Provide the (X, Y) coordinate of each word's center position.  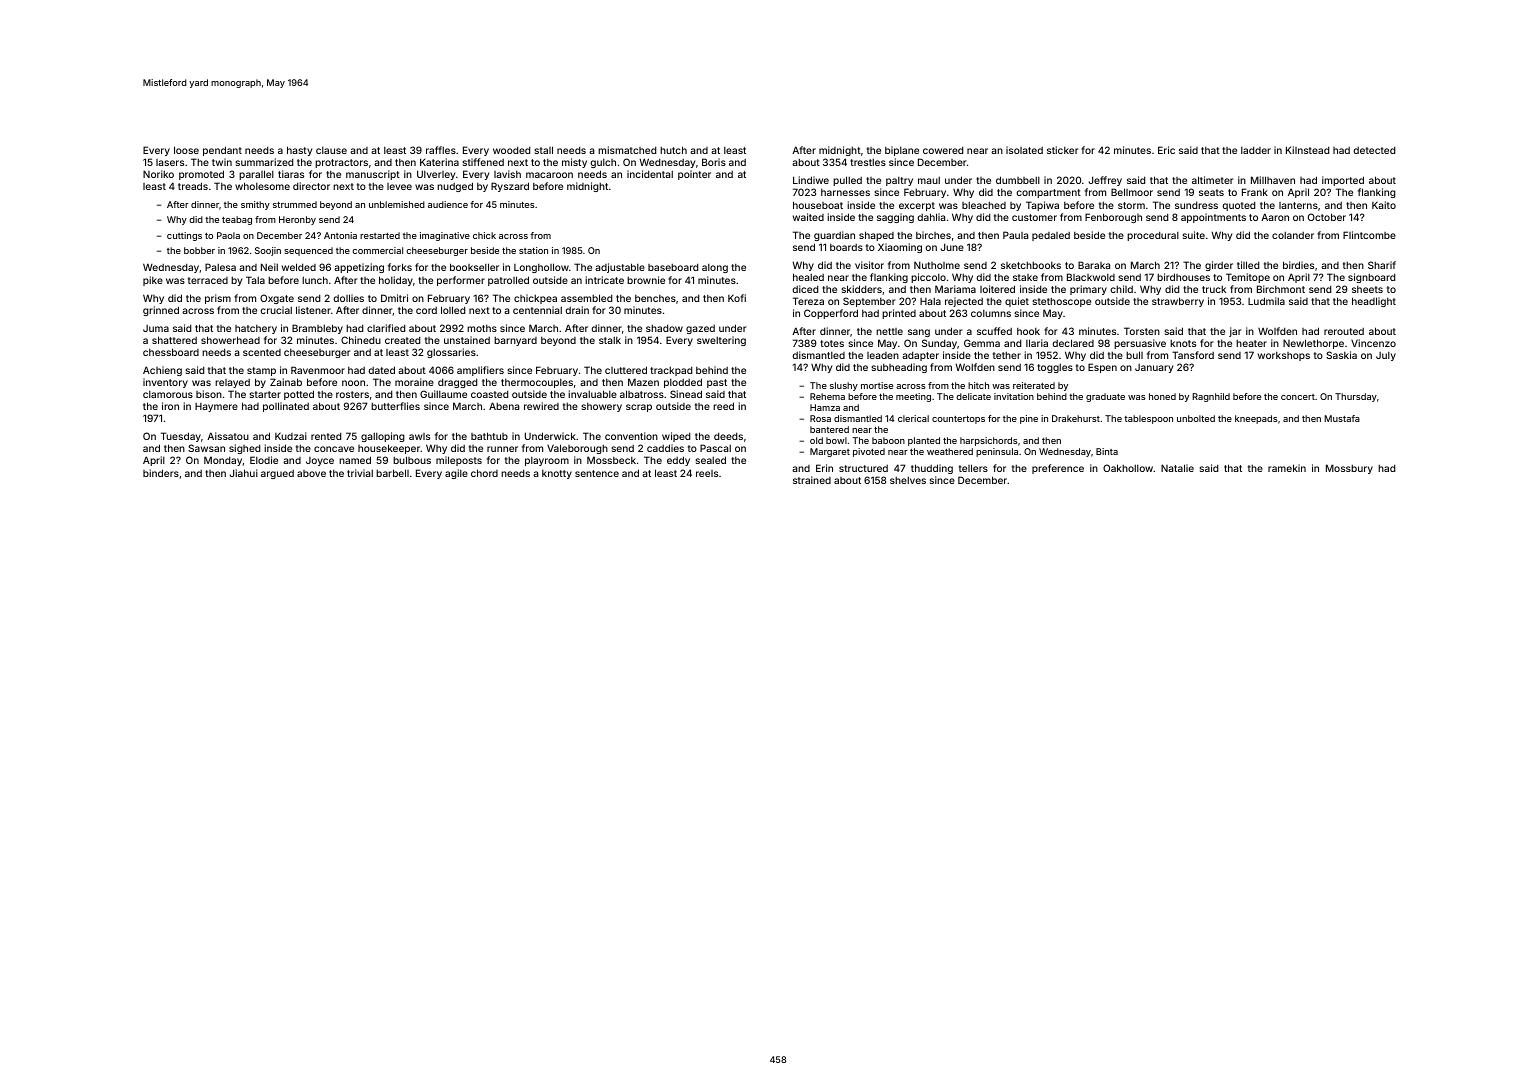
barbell (392, 473)
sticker (1062, 150)
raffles (441, 150)
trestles (868, 162)
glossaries (451, 353)
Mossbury (1349, 469)
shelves (908, 480)
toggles (1055, 368)
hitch (978, 385)
